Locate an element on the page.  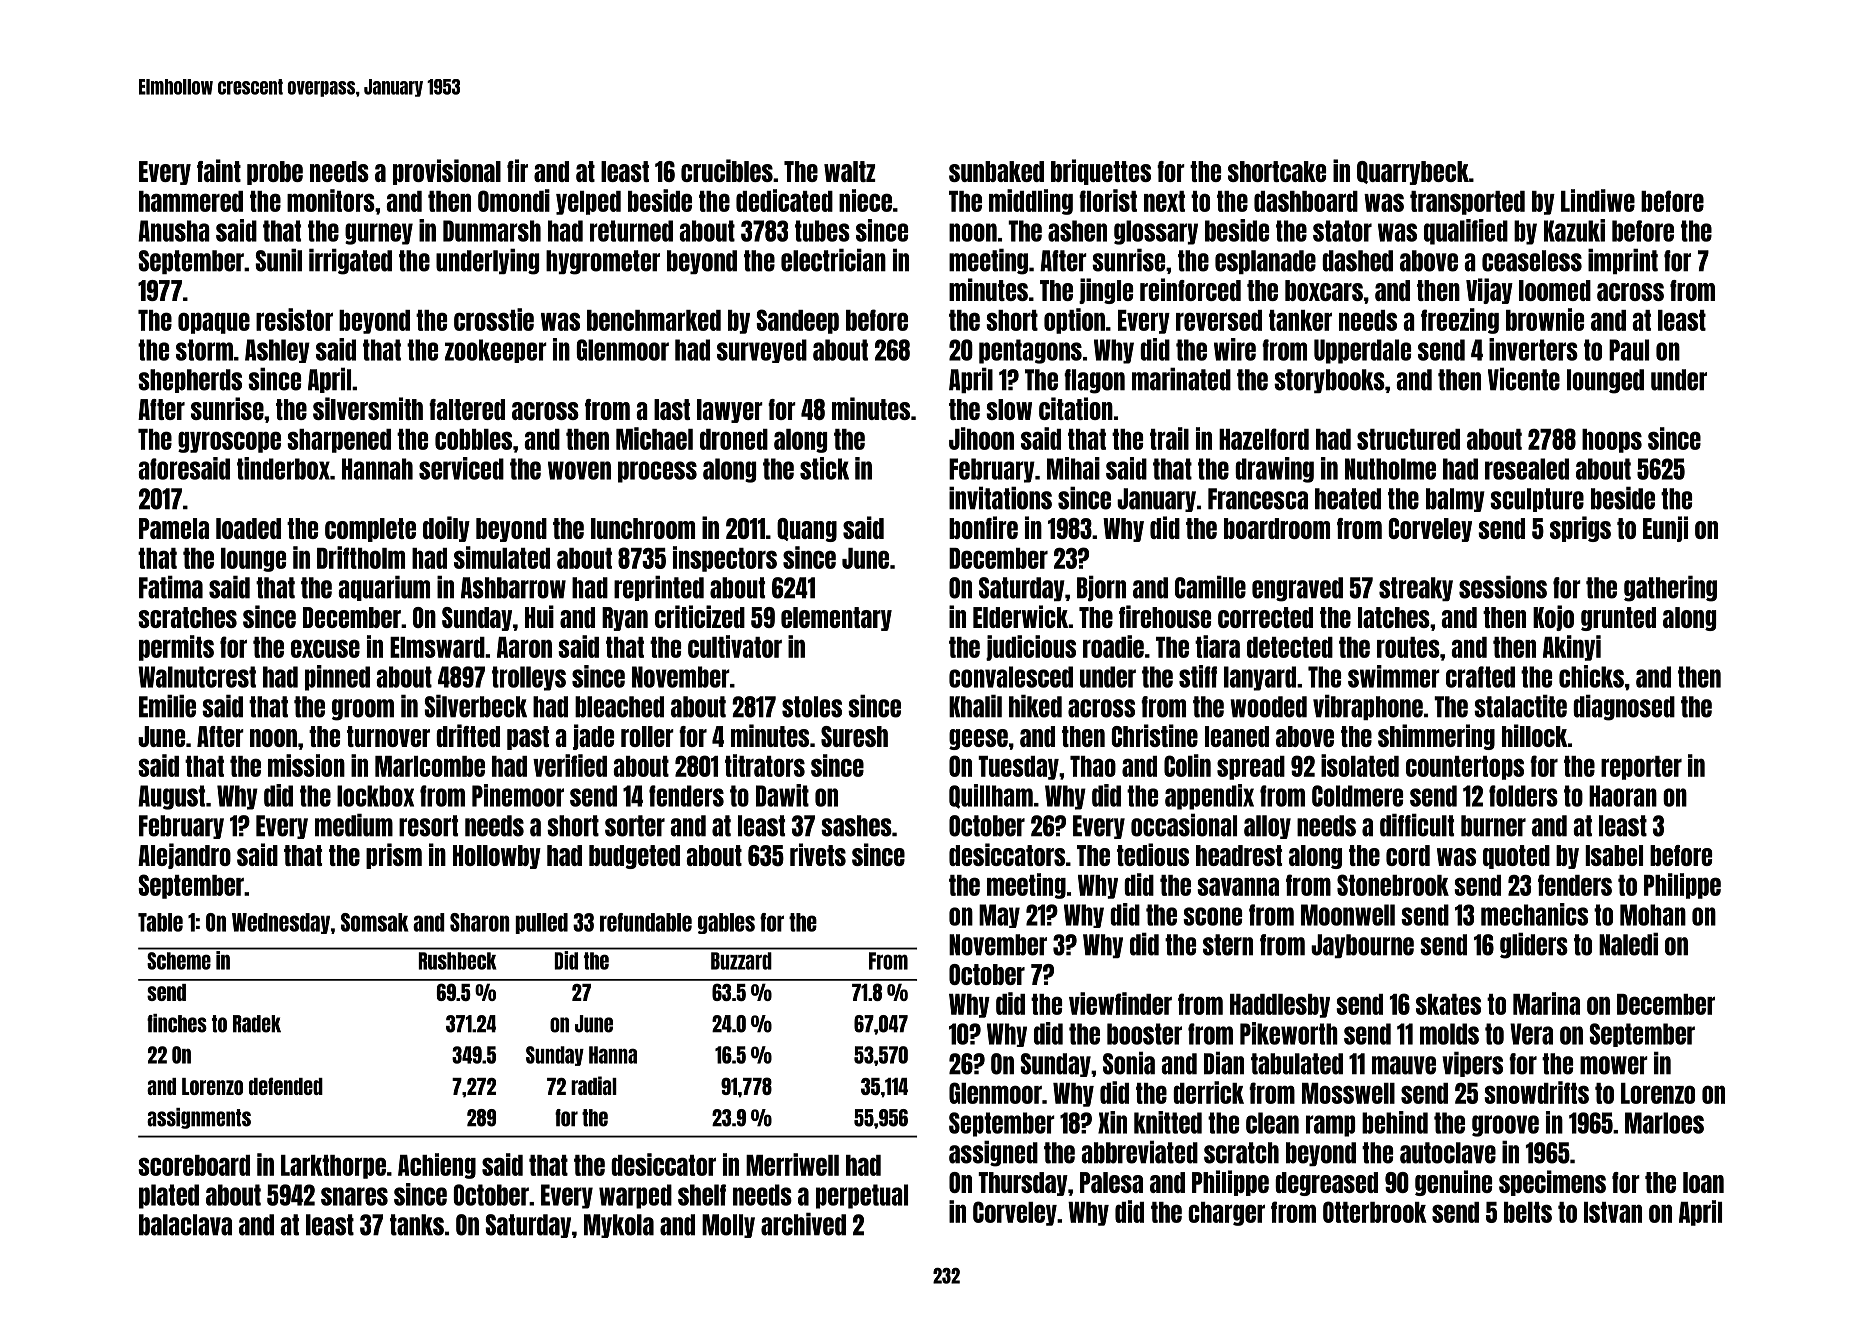
snowdrifts is located at coordinates (1536, 1092).
